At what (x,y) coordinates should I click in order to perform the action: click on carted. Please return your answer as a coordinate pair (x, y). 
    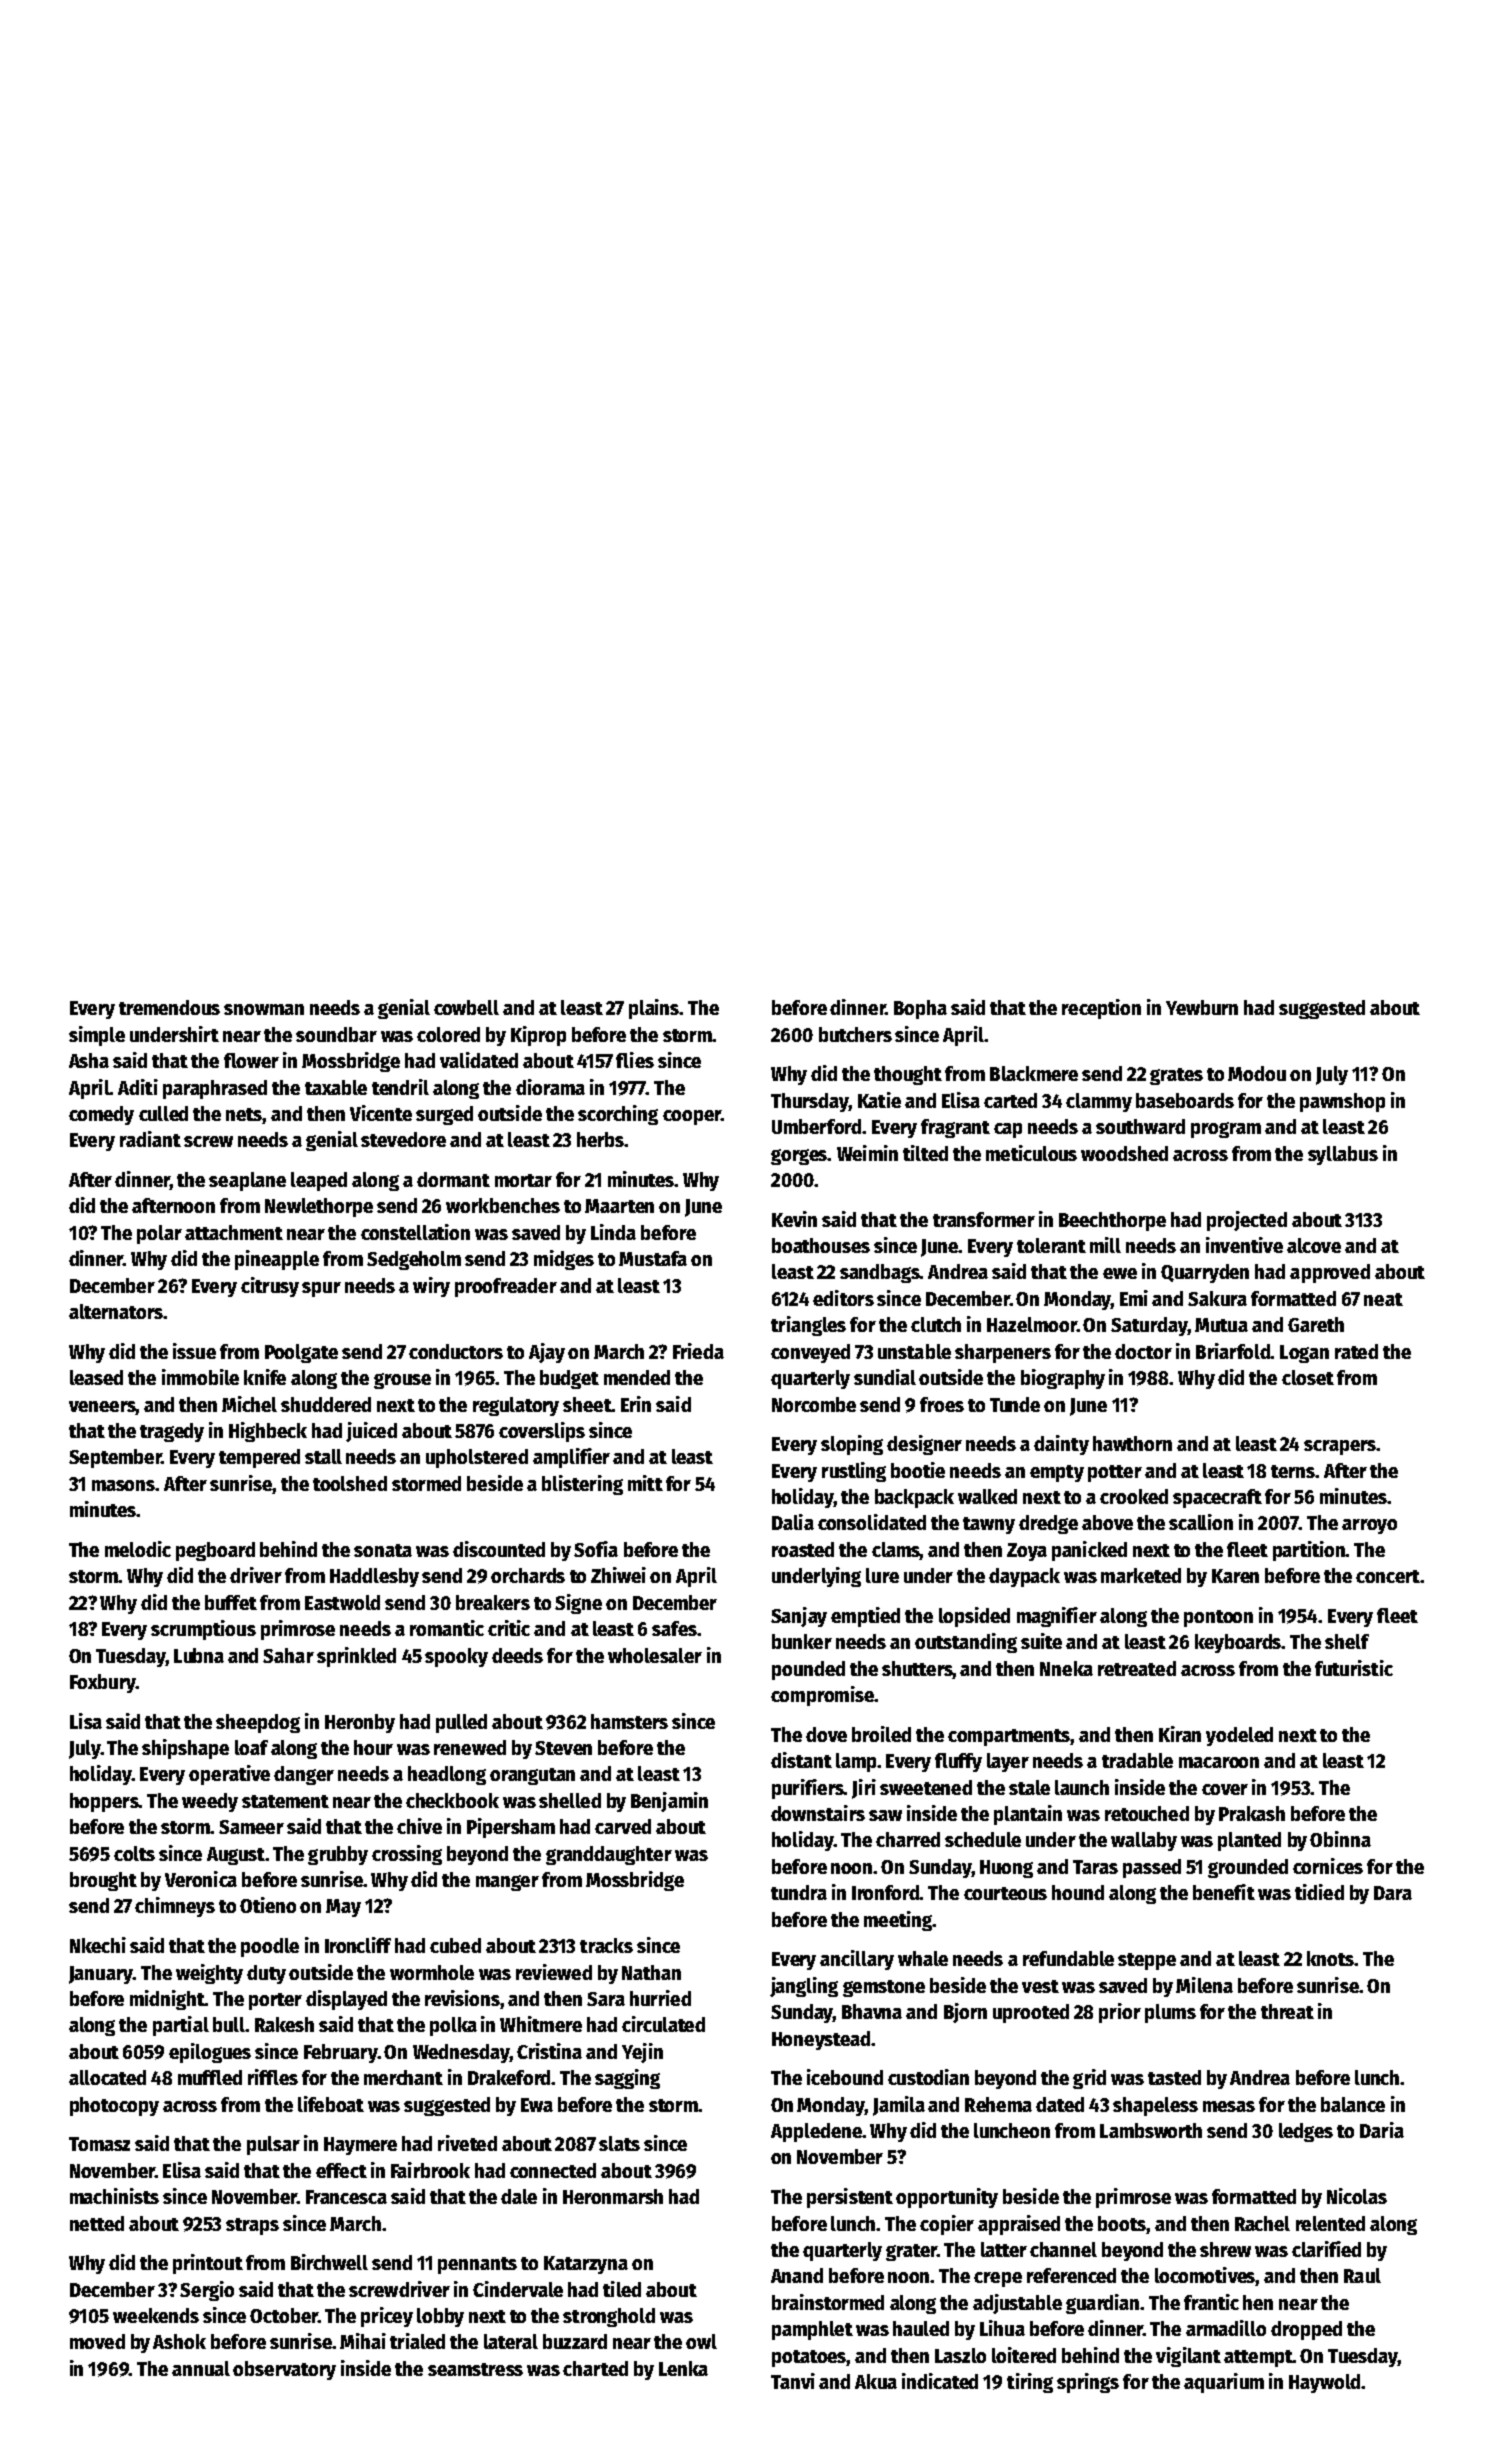
    Looking at the image, I should click on (1010, 1100).
